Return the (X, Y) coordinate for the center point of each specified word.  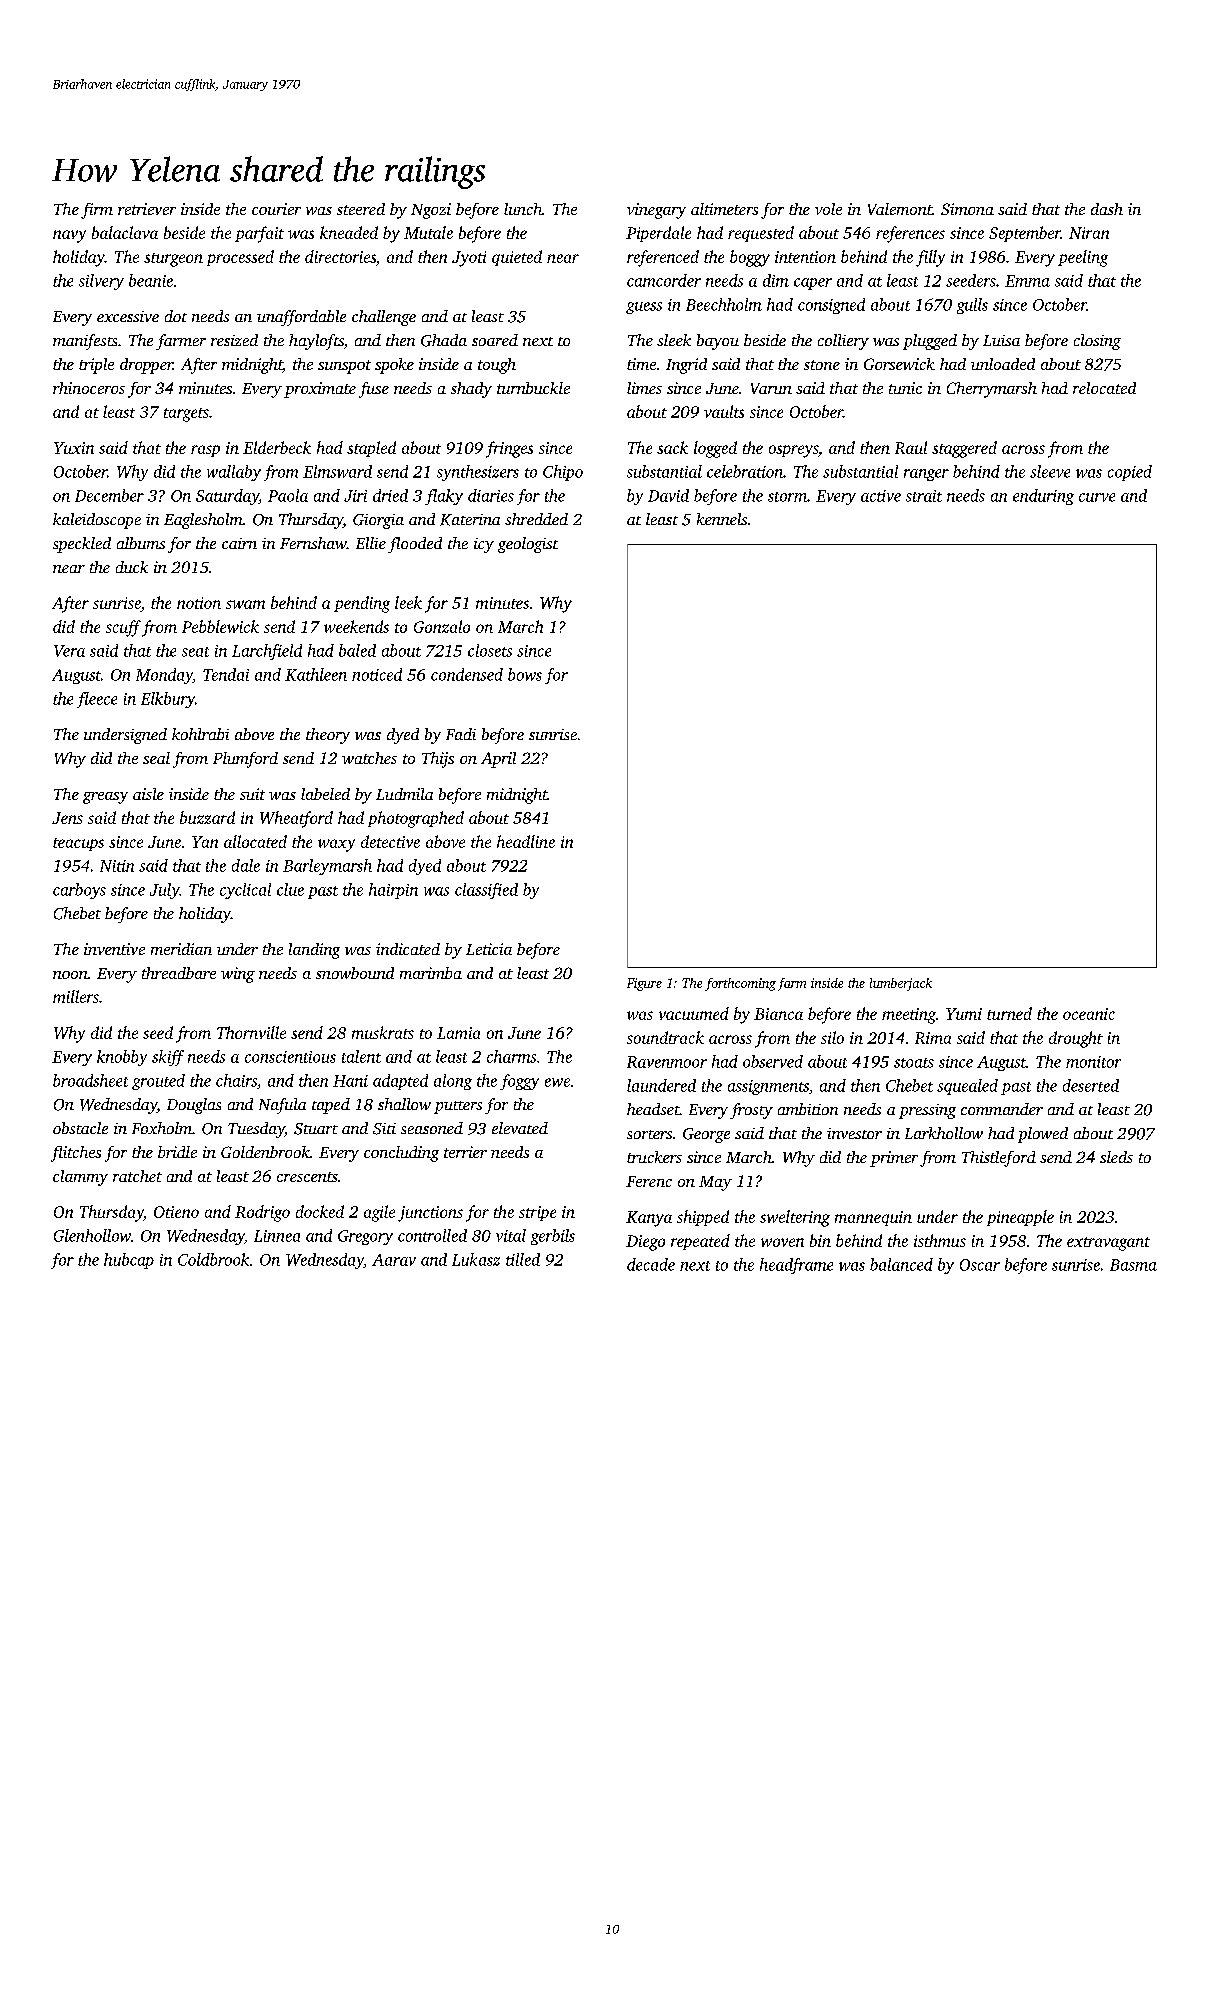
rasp (205, 451)
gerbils (553, 1237)
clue (290, 889)
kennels (722, 519)
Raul (911, 447)
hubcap (129, 1261)
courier (276, 209)
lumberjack (901, 984)
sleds (1116, 1157)
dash (1107, 209)
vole (828, 209)
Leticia (489, 949)
